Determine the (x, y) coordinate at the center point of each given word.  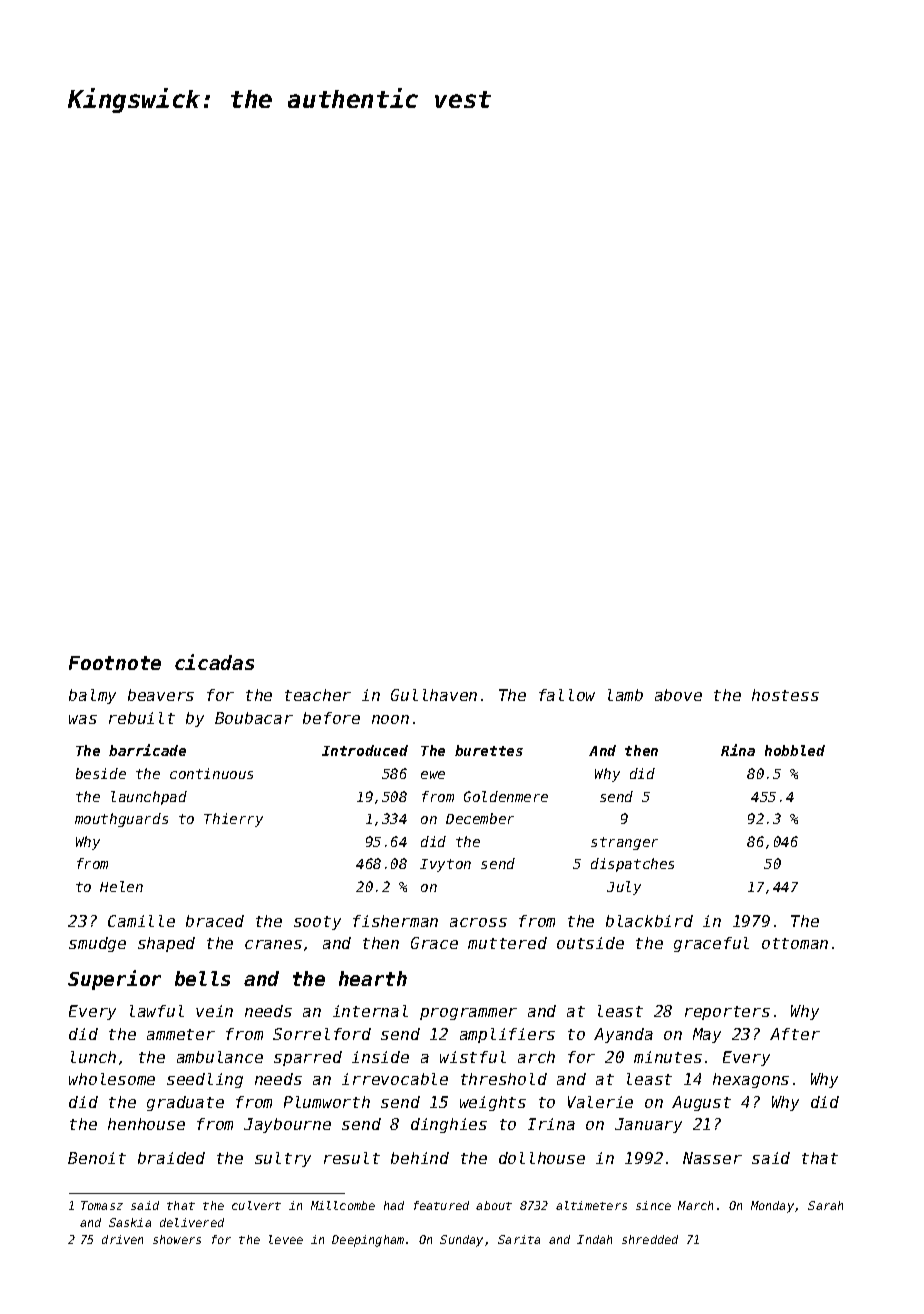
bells (202, 978)
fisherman (395, 921)
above (678, 695)
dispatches (632, 865)
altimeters (591, 1205)
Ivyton (445, 865)
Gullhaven (434, 695)
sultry (283, 1159)
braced (215, 921)
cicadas (214, 662)
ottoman (795, 943)
